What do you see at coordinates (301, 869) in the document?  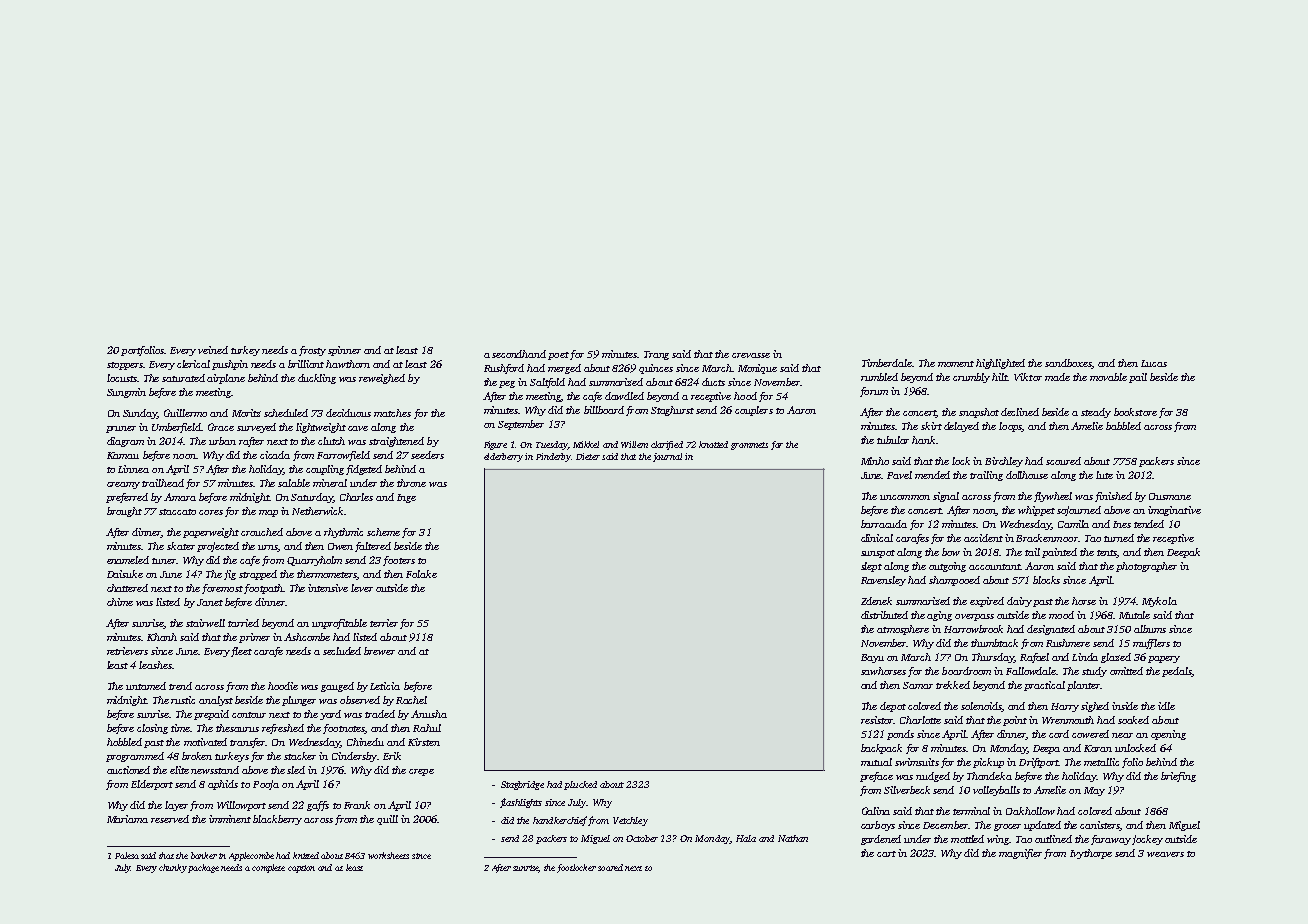 I see `caption` at bounding box center [301, 869].
